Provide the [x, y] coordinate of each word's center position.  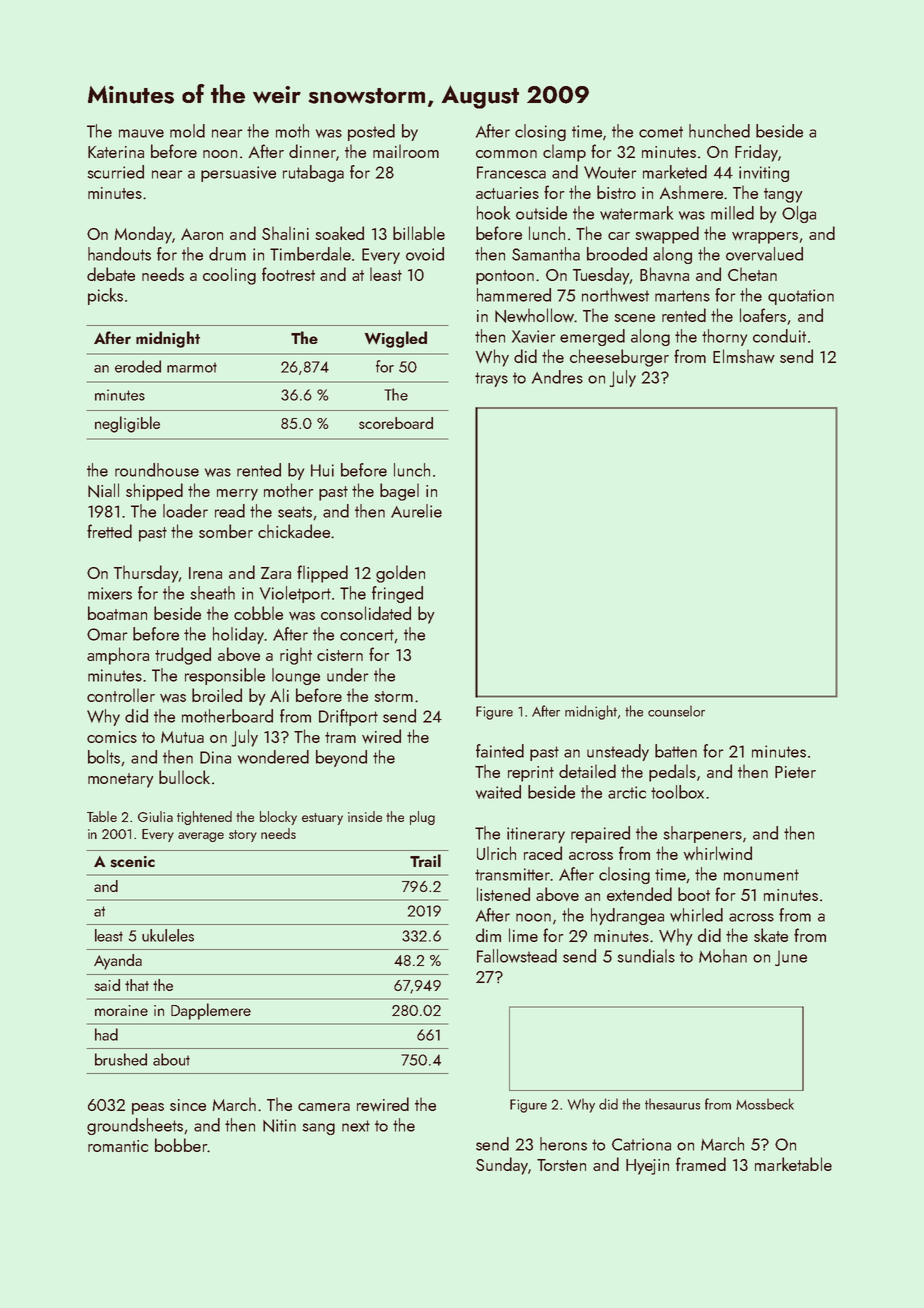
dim [488, 935]
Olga [799, 214]
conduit [779, 336]
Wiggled [395, 339]
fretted [109, 531]
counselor [676, 711]
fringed [397, 594]
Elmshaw [744, 356]
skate [771, 935]
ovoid [425, 254]
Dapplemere [211, 1011]
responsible [225, 676]
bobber [181, 1145]
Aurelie [416, 511]
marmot [192, 367]
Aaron [202, 234]
